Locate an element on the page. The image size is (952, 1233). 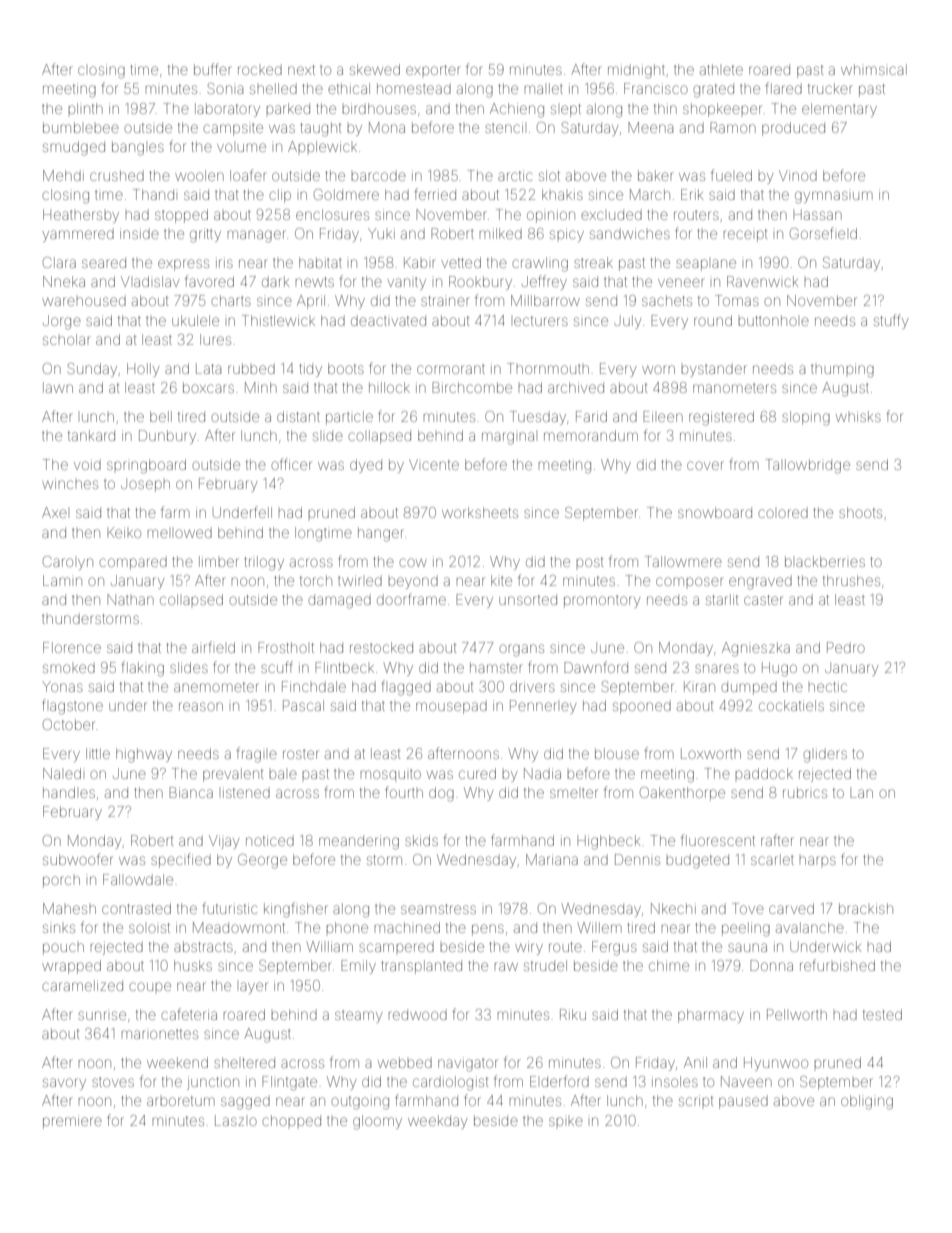
Laszlo is located at coordinates (236, 1120).
